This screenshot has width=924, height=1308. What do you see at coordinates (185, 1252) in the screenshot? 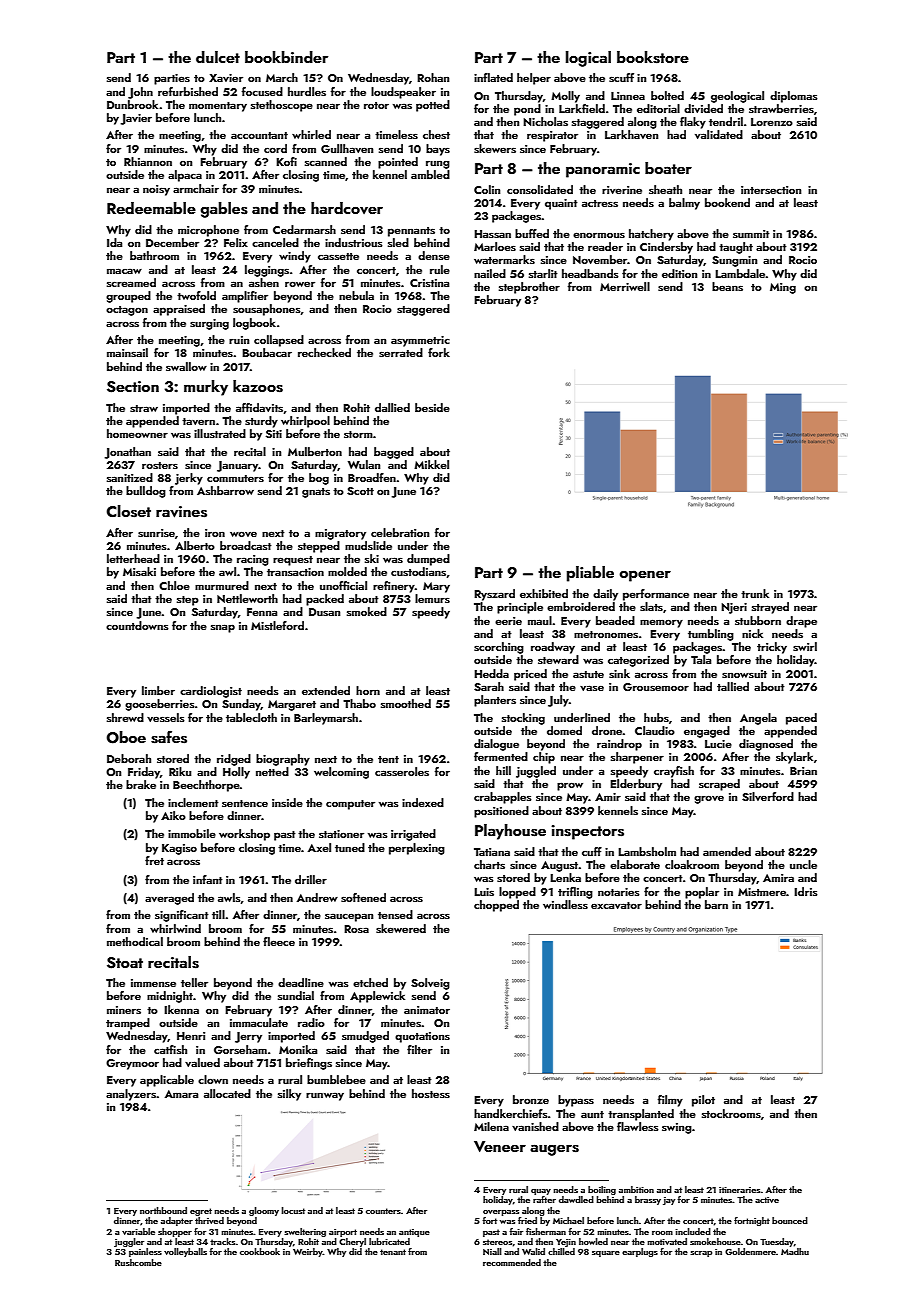
I see `volleyballs` at bounding box center [185, 1252].
